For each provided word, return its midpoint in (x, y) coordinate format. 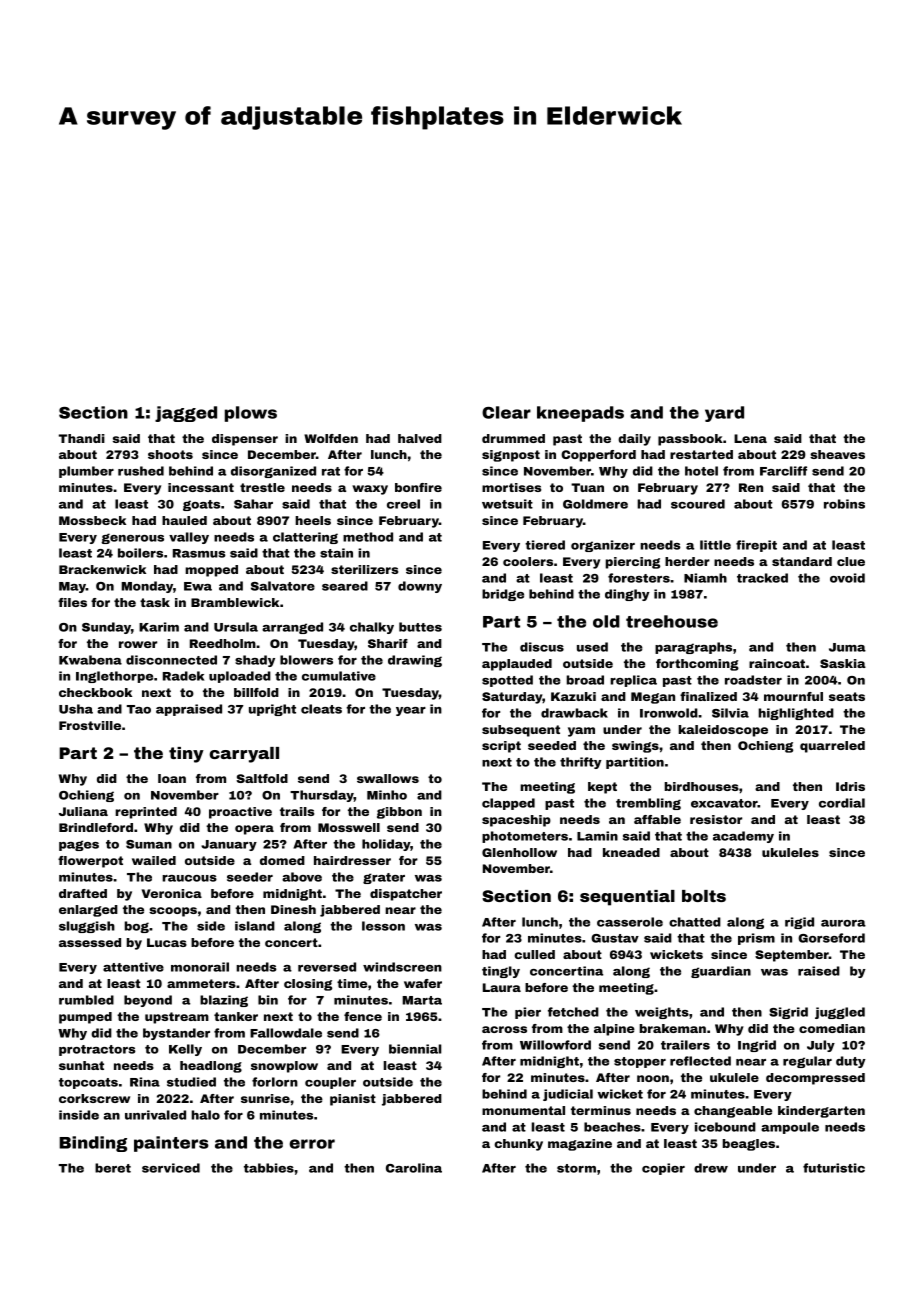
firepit (756, 546)
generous (132, 538)
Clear (506, 412)
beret (113, 1168)
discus (542, 647)
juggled (840, 1013)
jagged (186, 414)
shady (255, 661)
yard (724, 414)
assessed (90, 942)
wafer (423, 983)
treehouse (672, 621)
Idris (850, 786)
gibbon (399, 813)
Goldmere (595, 504)
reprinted (146, 813)
